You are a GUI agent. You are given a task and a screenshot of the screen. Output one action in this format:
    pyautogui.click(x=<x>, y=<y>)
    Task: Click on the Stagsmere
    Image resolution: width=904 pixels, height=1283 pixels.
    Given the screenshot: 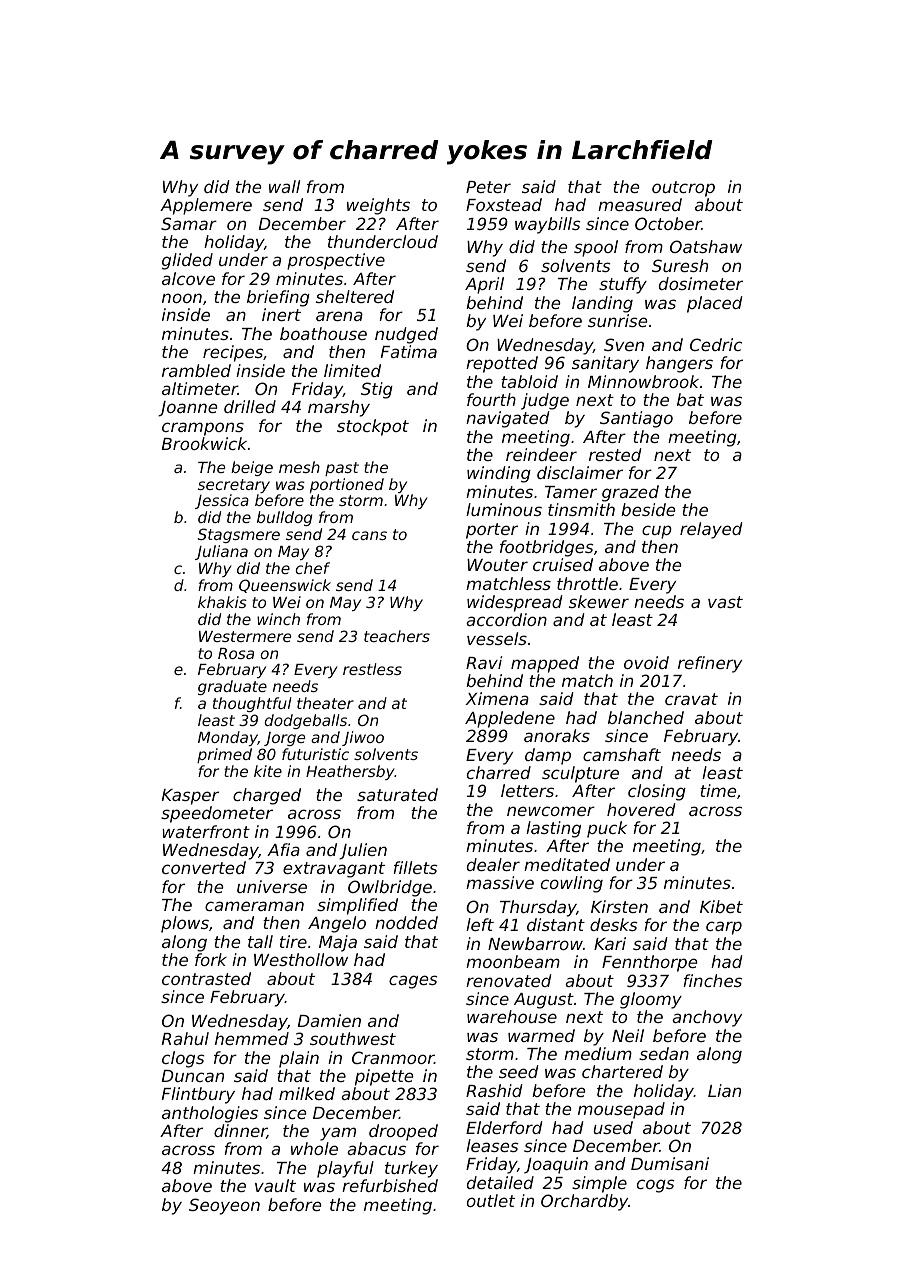 What is the action you would take?
    pyautogui.click(x=239, y=535)
